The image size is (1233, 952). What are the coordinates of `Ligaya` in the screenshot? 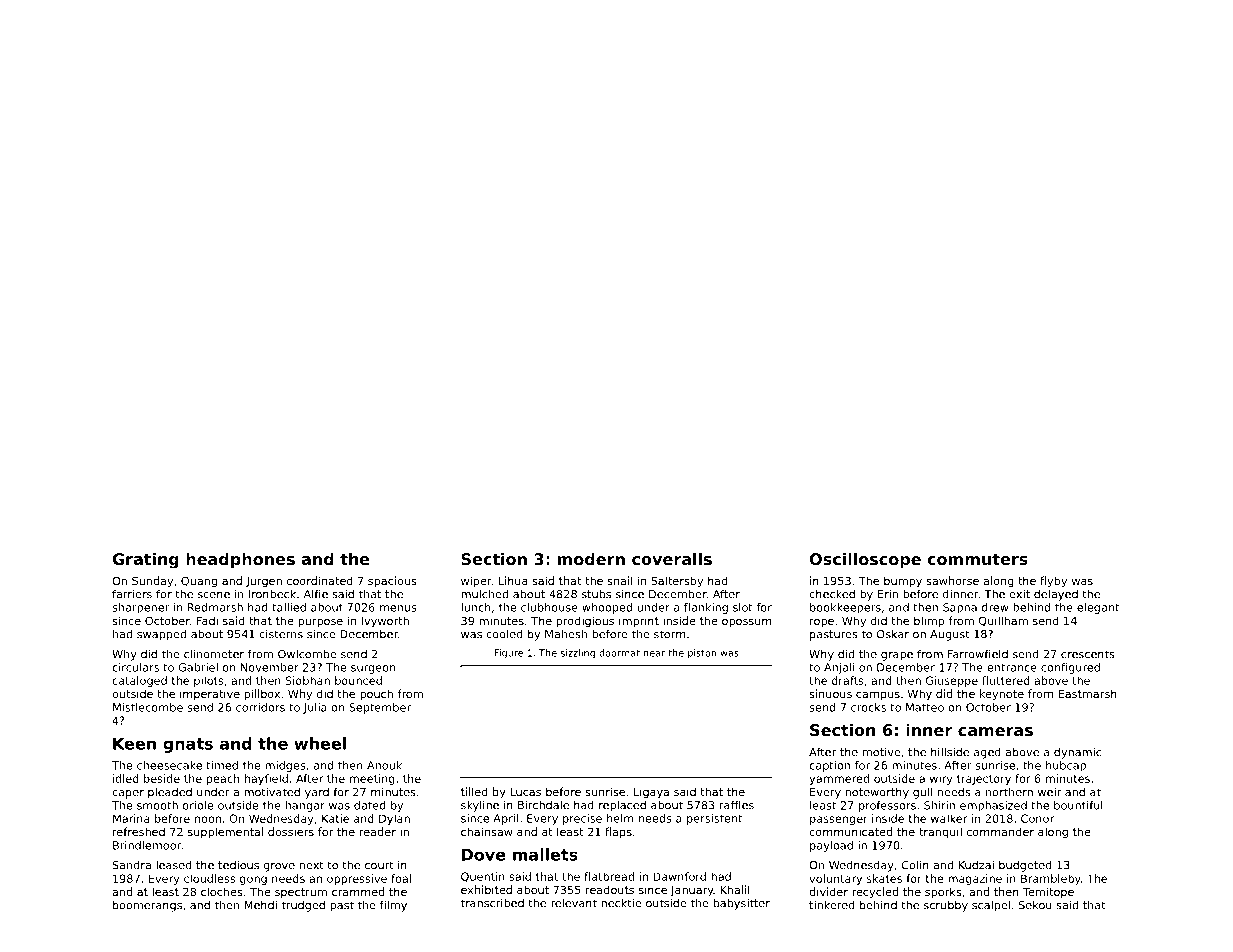 It's located at (651, 793).
